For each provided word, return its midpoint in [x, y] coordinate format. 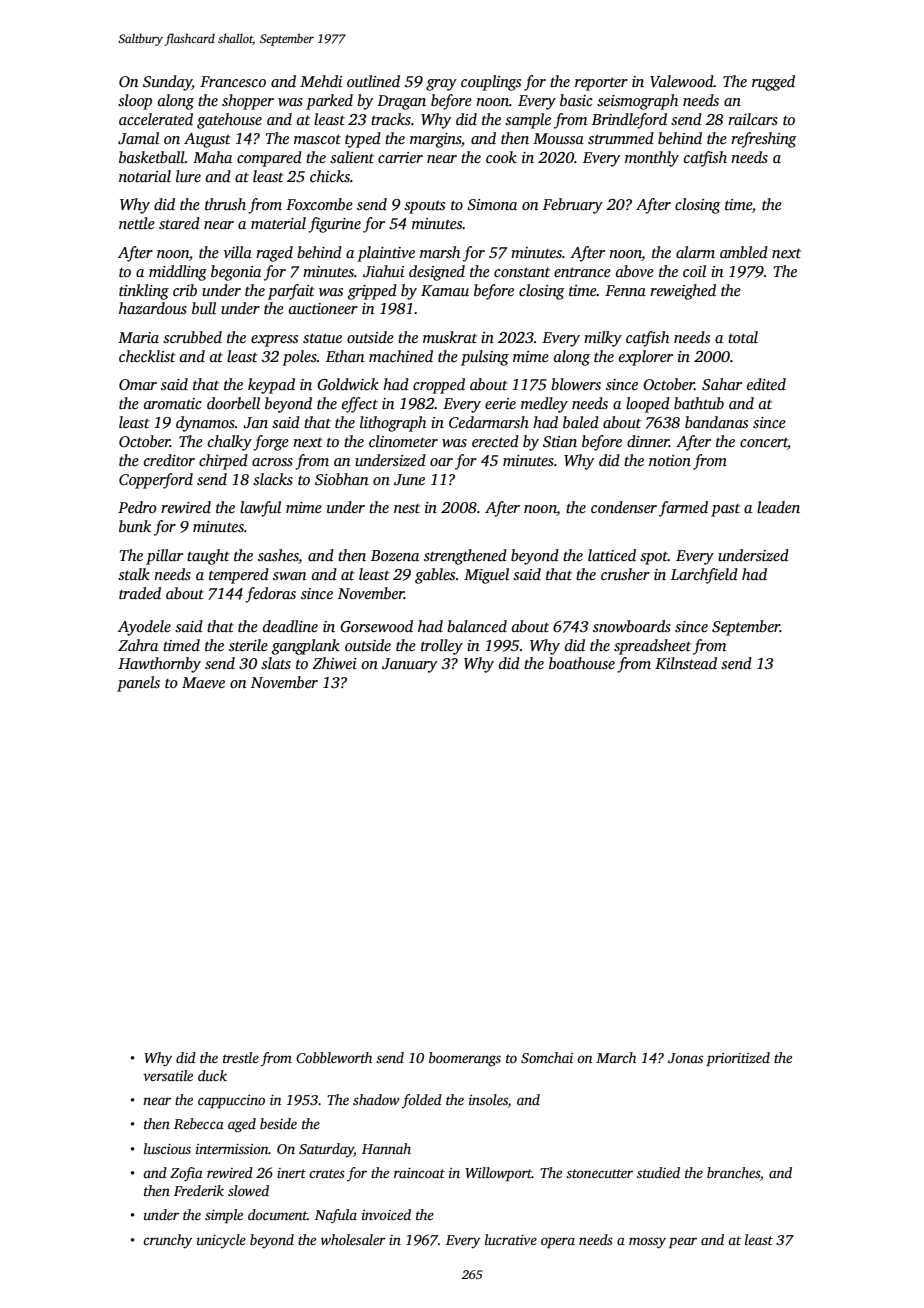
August [207, 140]
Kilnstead [686, 663]
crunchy [167, 1241]
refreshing [764, 140]
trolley [442, 647]
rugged [773, 83]
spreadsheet [652, 647]
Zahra [138, 645]
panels [138, 684]
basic [576, 100]
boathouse [582, 663]
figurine [334, 225]
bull [204, 308]
